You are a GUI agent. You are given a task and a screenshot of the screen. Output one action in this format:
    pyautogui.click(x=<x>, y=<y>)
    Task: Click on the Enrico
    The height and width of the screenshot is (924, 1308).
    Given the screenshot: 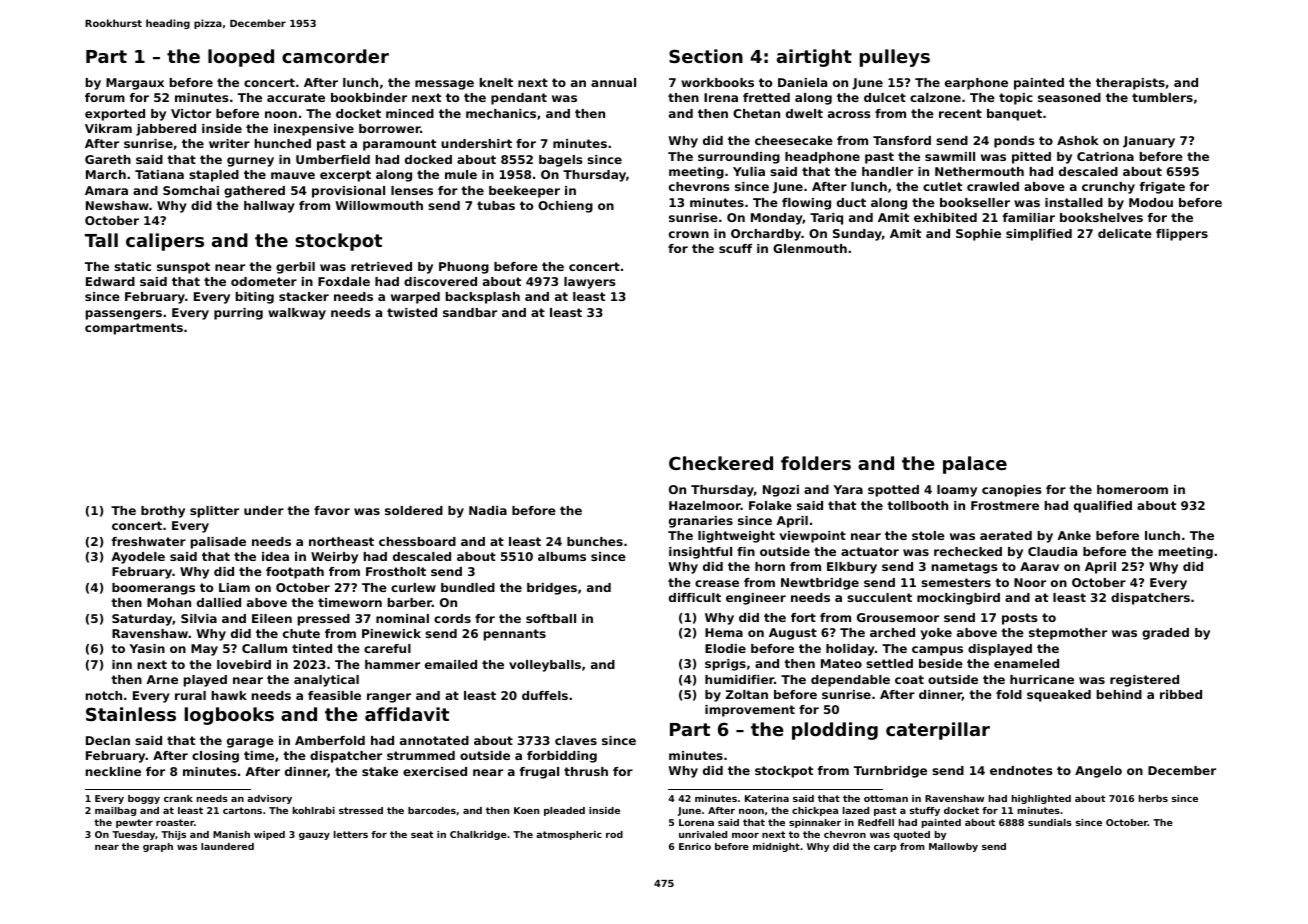 What is the action you would take?
    pyautogui.click(x=695, y=846)
